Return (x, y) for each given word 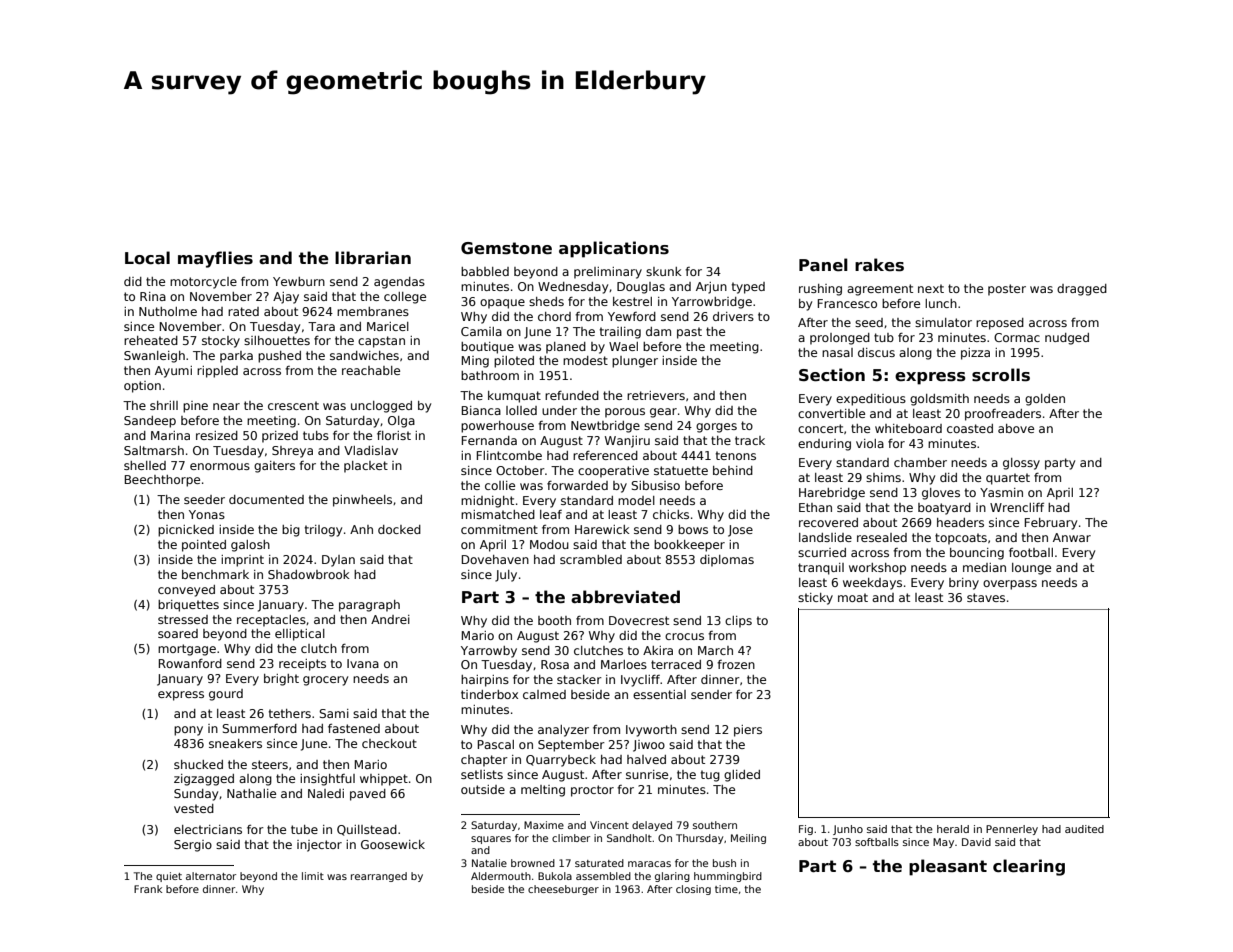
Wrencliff (1017, 507)
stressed (183, 619)
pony (188, 731)
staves (986, 597)
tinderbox (489, 694)
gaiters (274, 467)
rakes (879, 265)
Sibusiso (655, 485)
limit (313, 876)
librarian (373, 257)
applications (614, 249)
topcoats (961, 539)
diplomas (727, 561)
